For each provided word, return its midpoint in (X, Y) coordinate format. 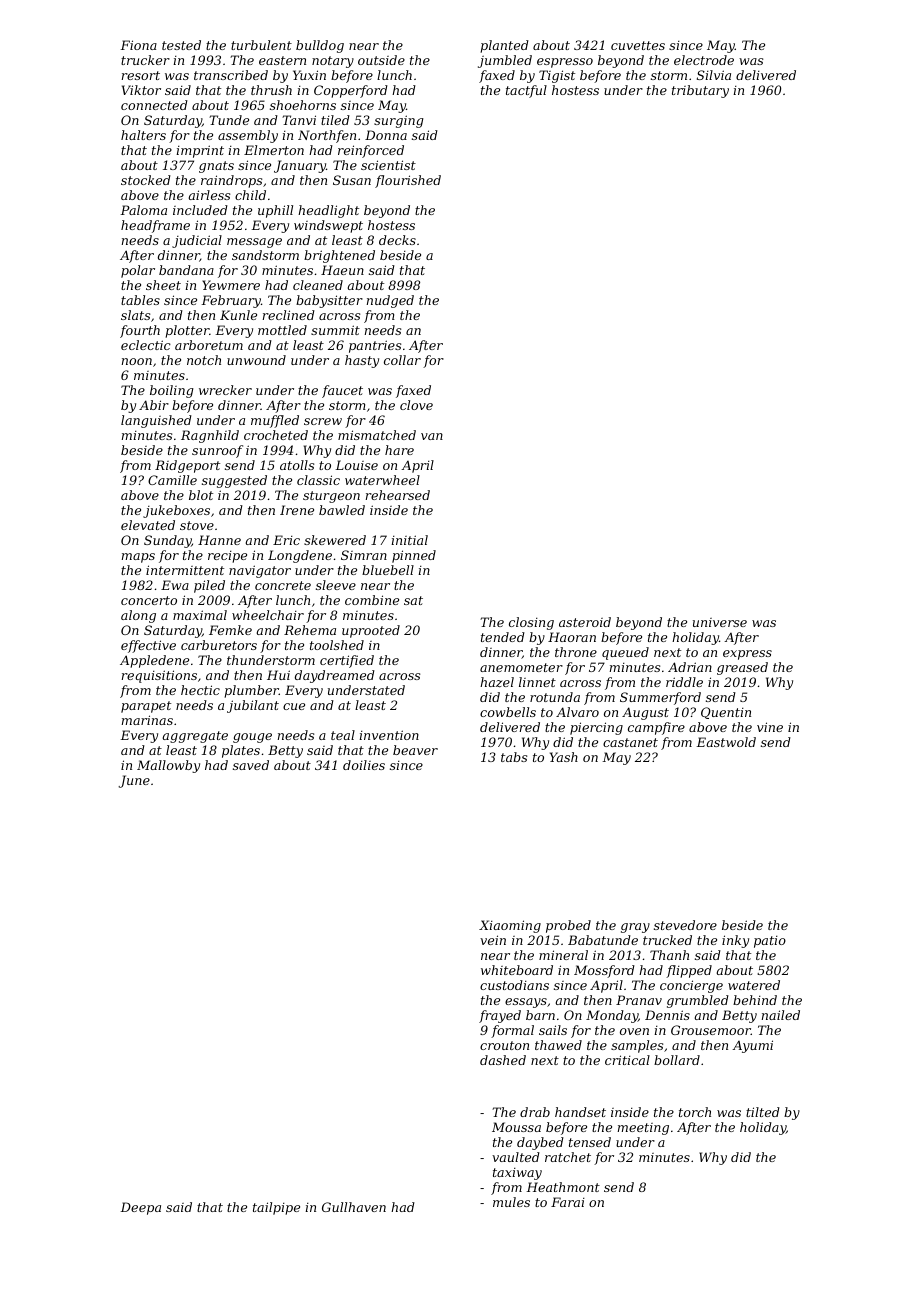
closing (531, 623)
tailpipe (276, 1208)
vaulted (516, 1157)
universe (720, 622)
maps (138, 558)
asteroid (585, 622)
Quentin (726, 713)
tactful (526, 91)
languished (156, 421)
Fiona (138, 45)
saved (251, 765)
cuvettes (638, 45)
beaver (415, 750)
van (432, 436)
